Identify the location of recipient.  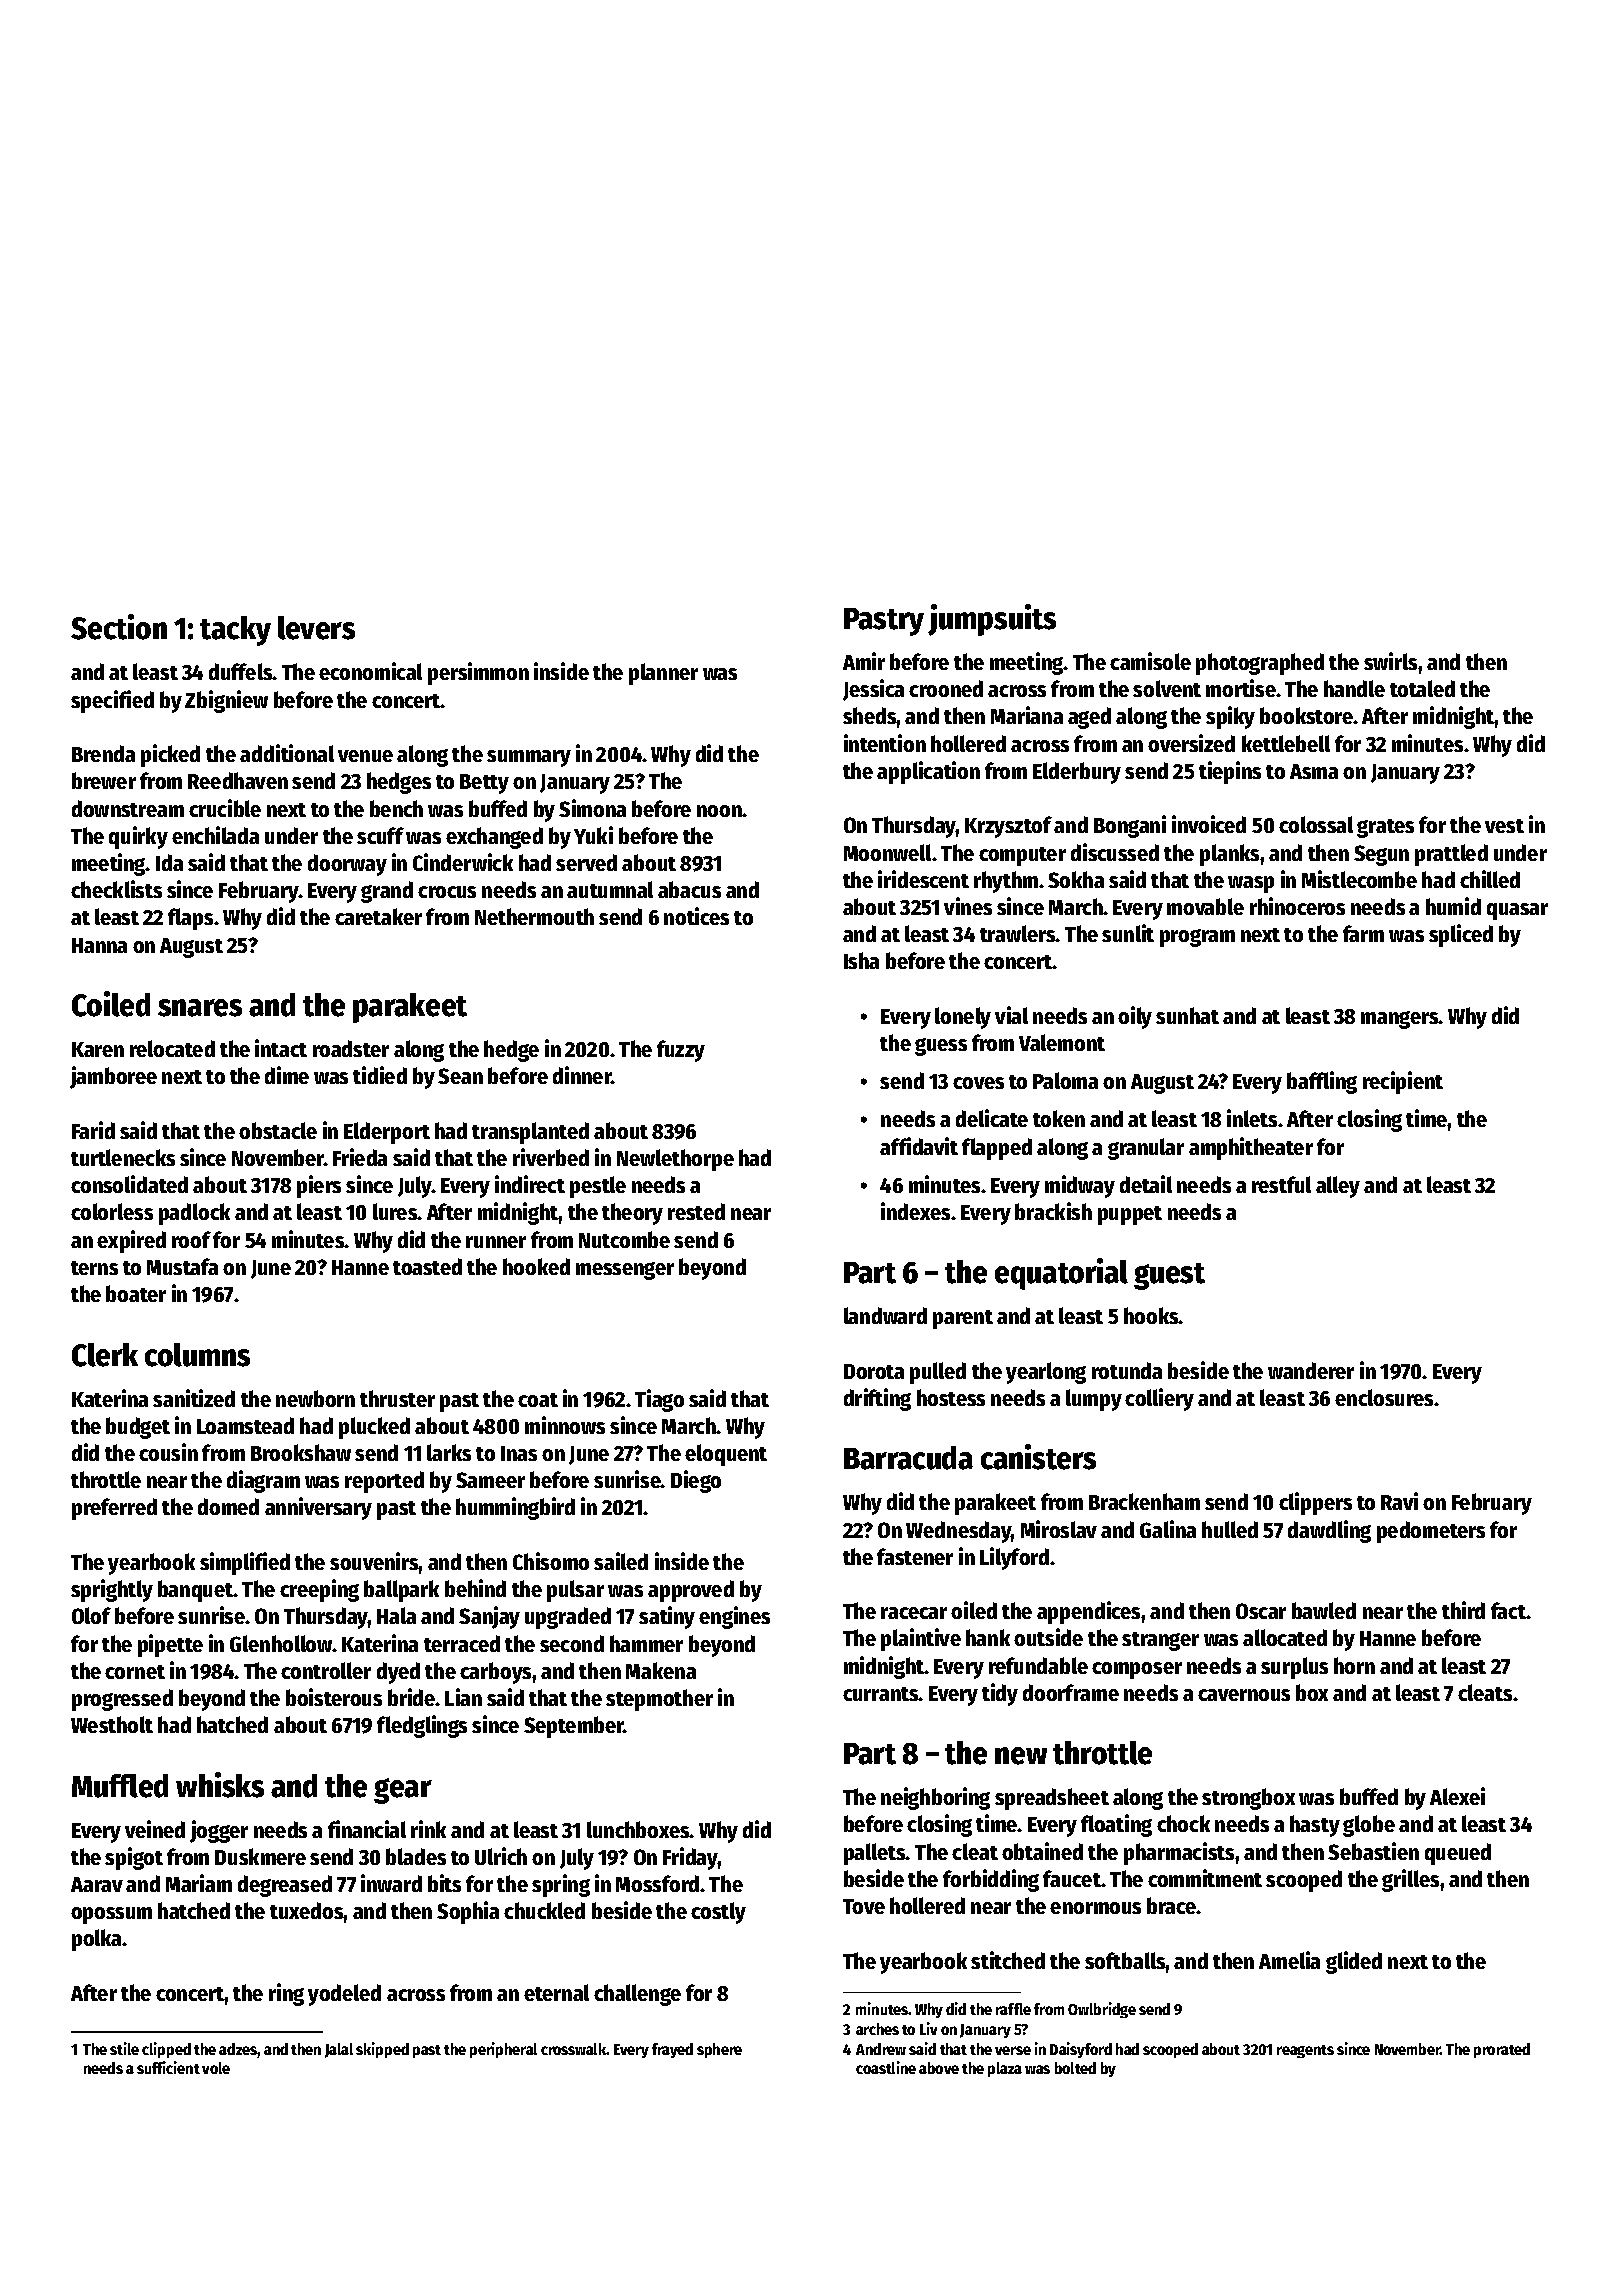
(1403, 1082).
